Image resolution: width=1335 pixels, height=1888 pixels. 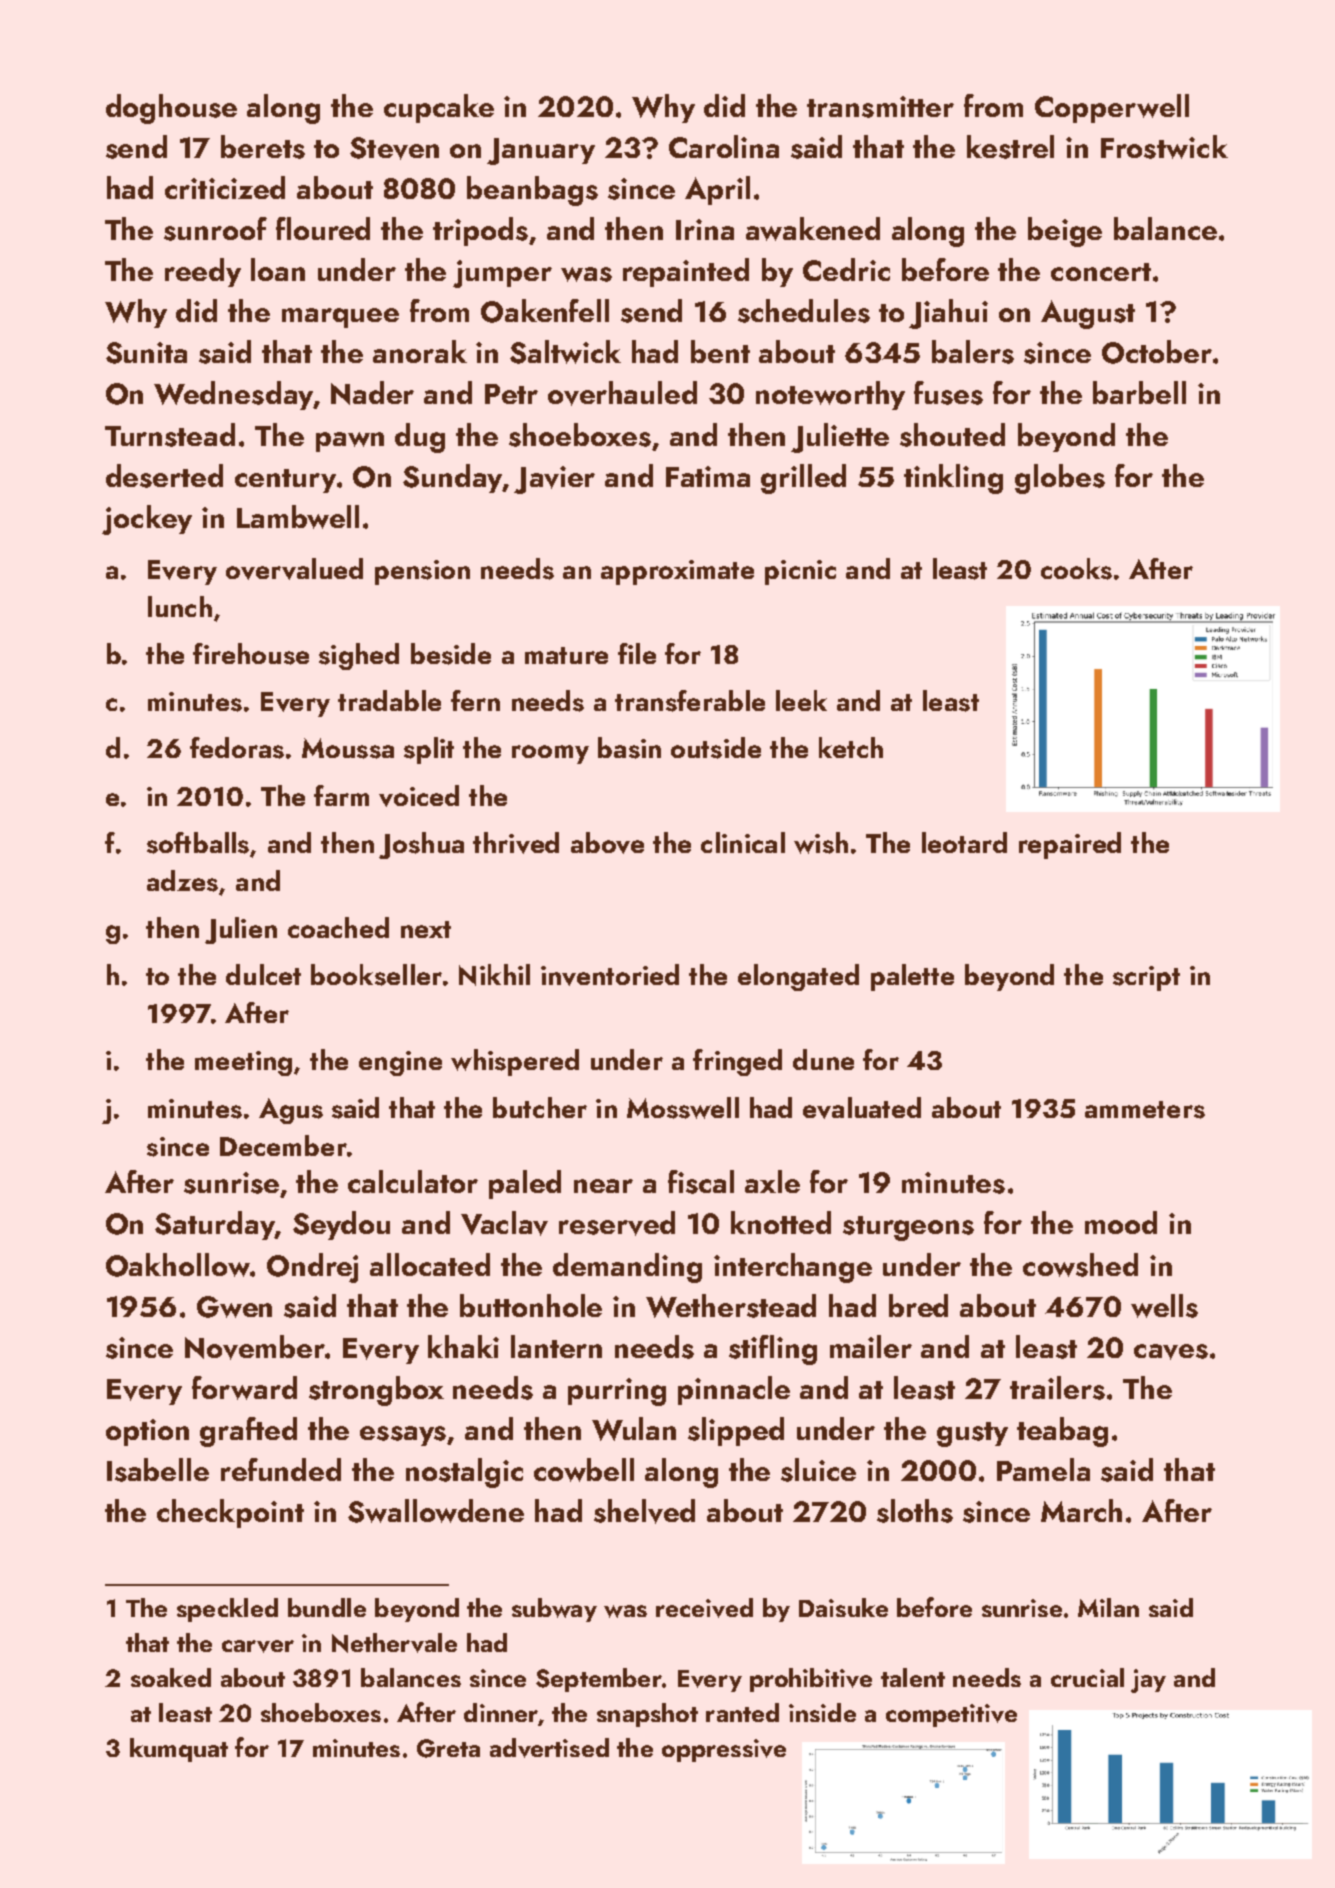 I want to click on subway, so click(x=554, y=1610).
